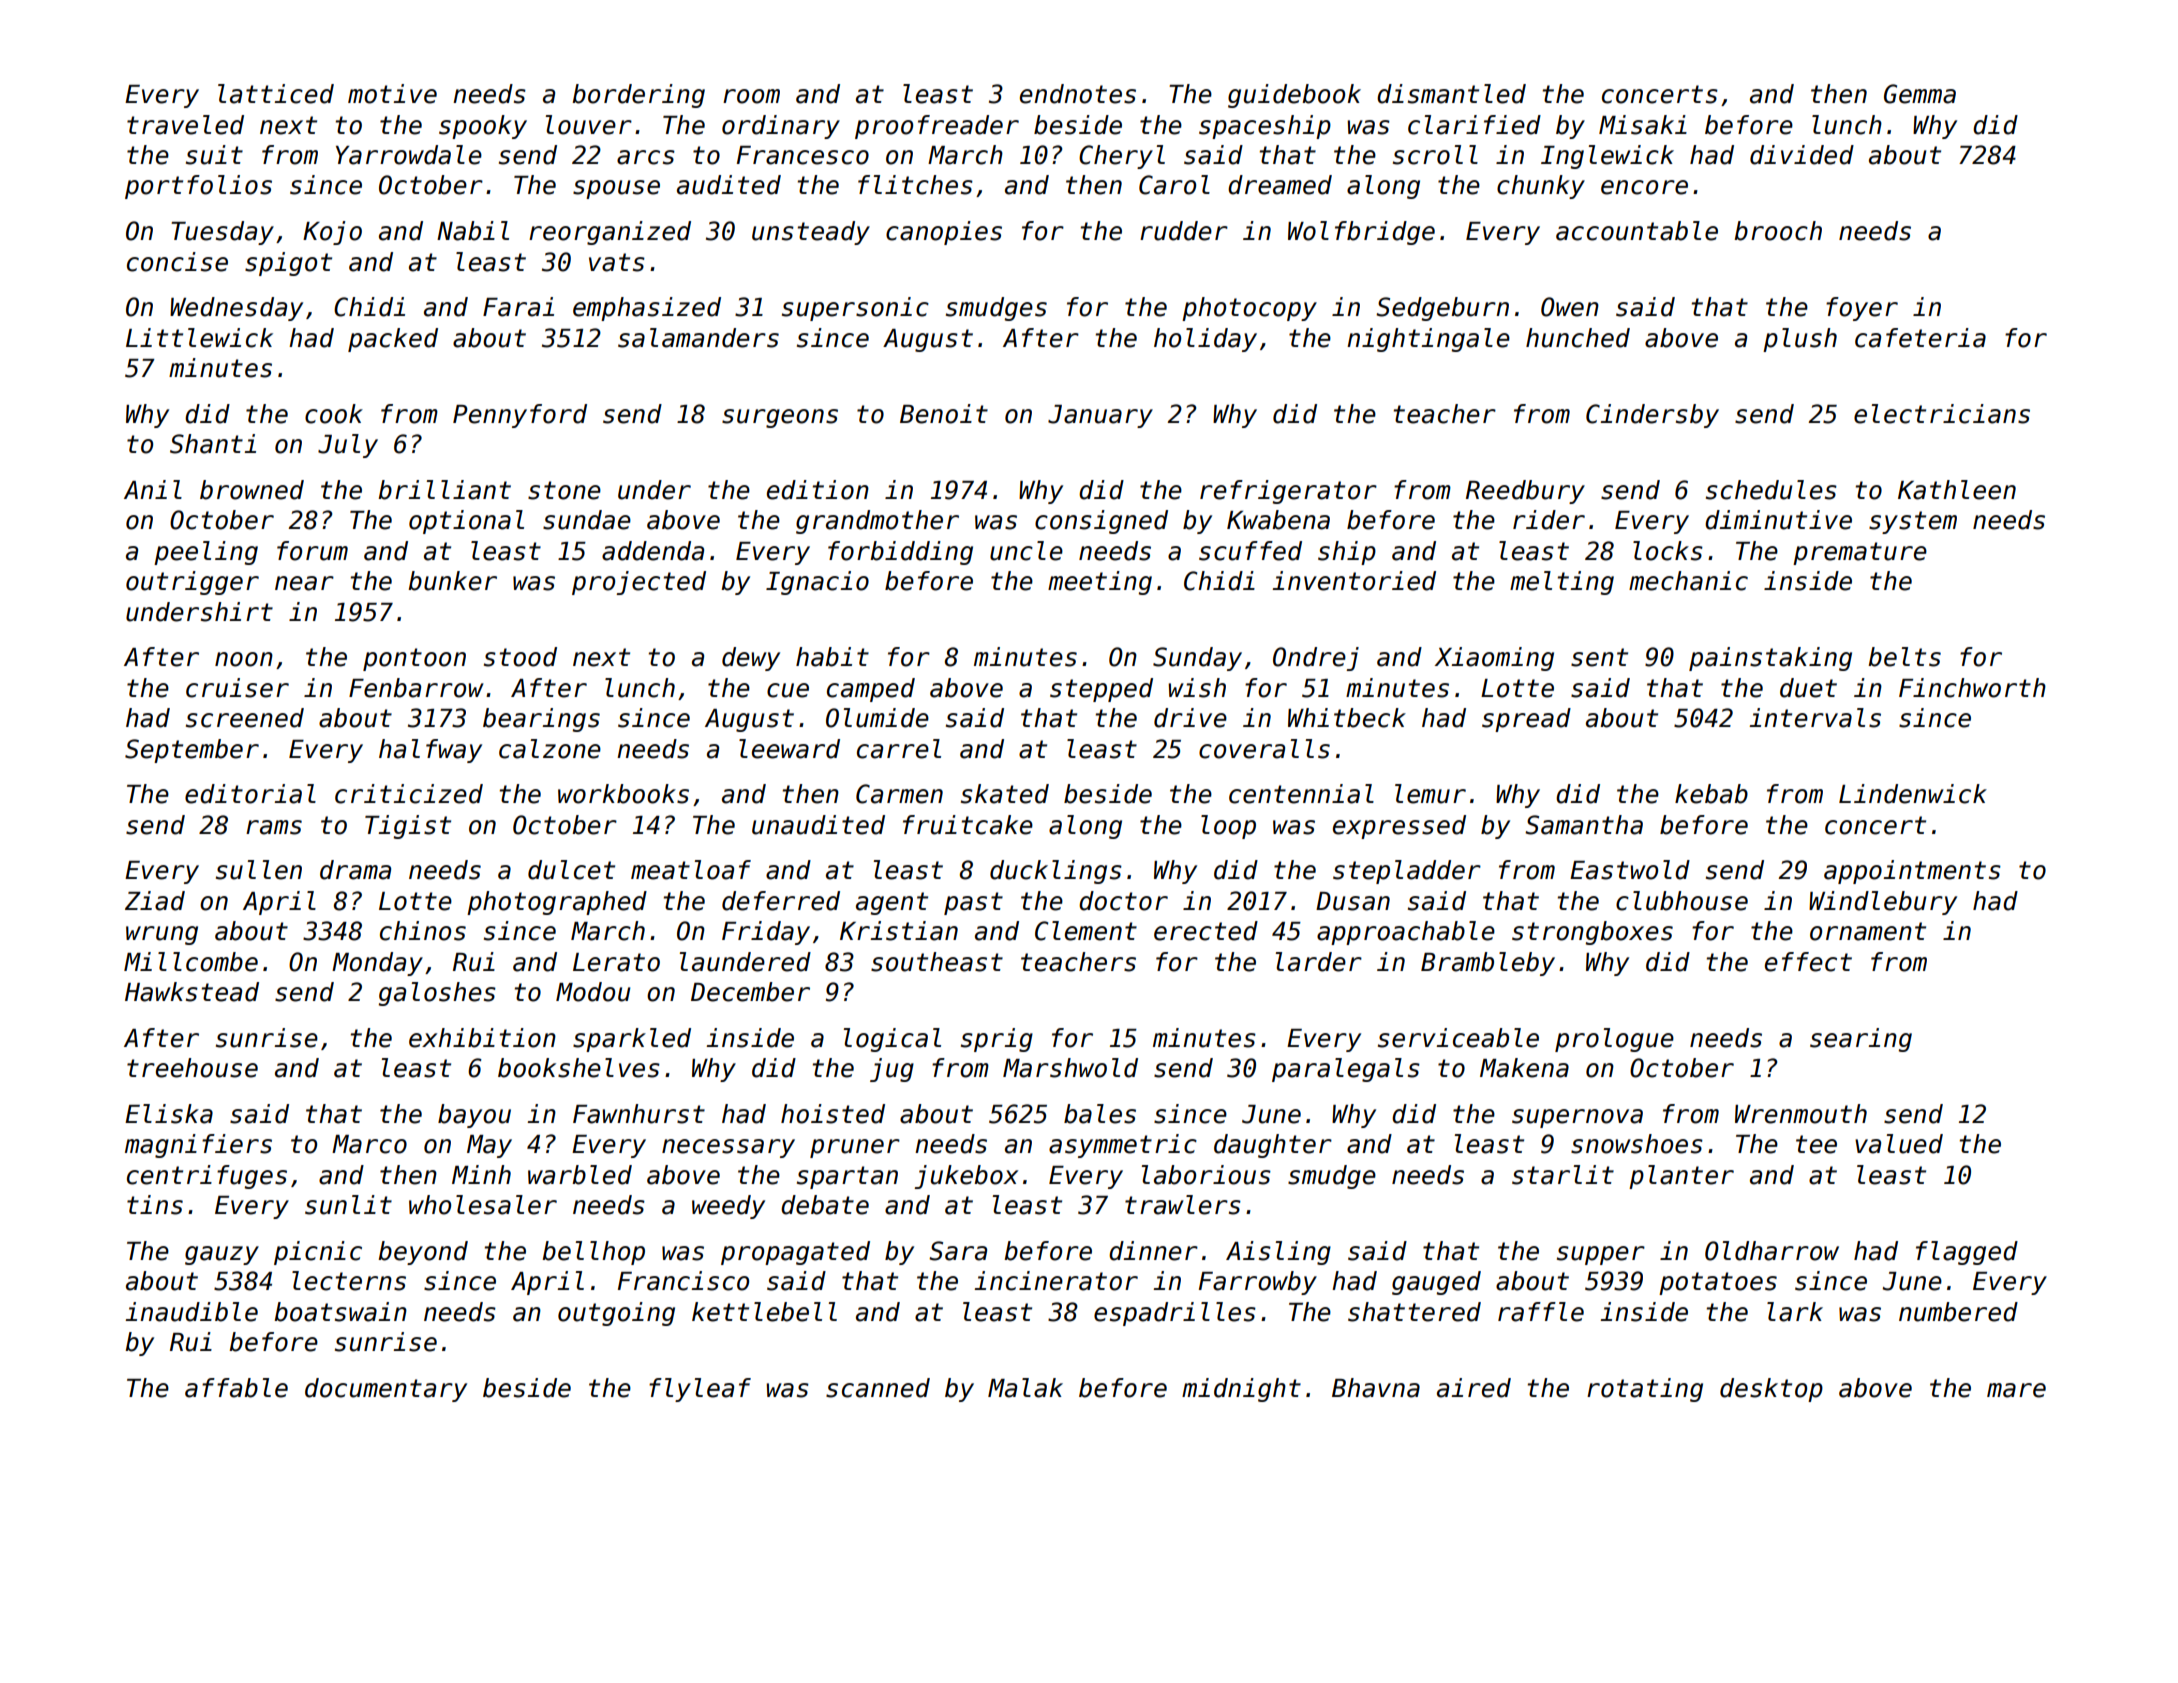  I want to click on room, so click(751, 96).
